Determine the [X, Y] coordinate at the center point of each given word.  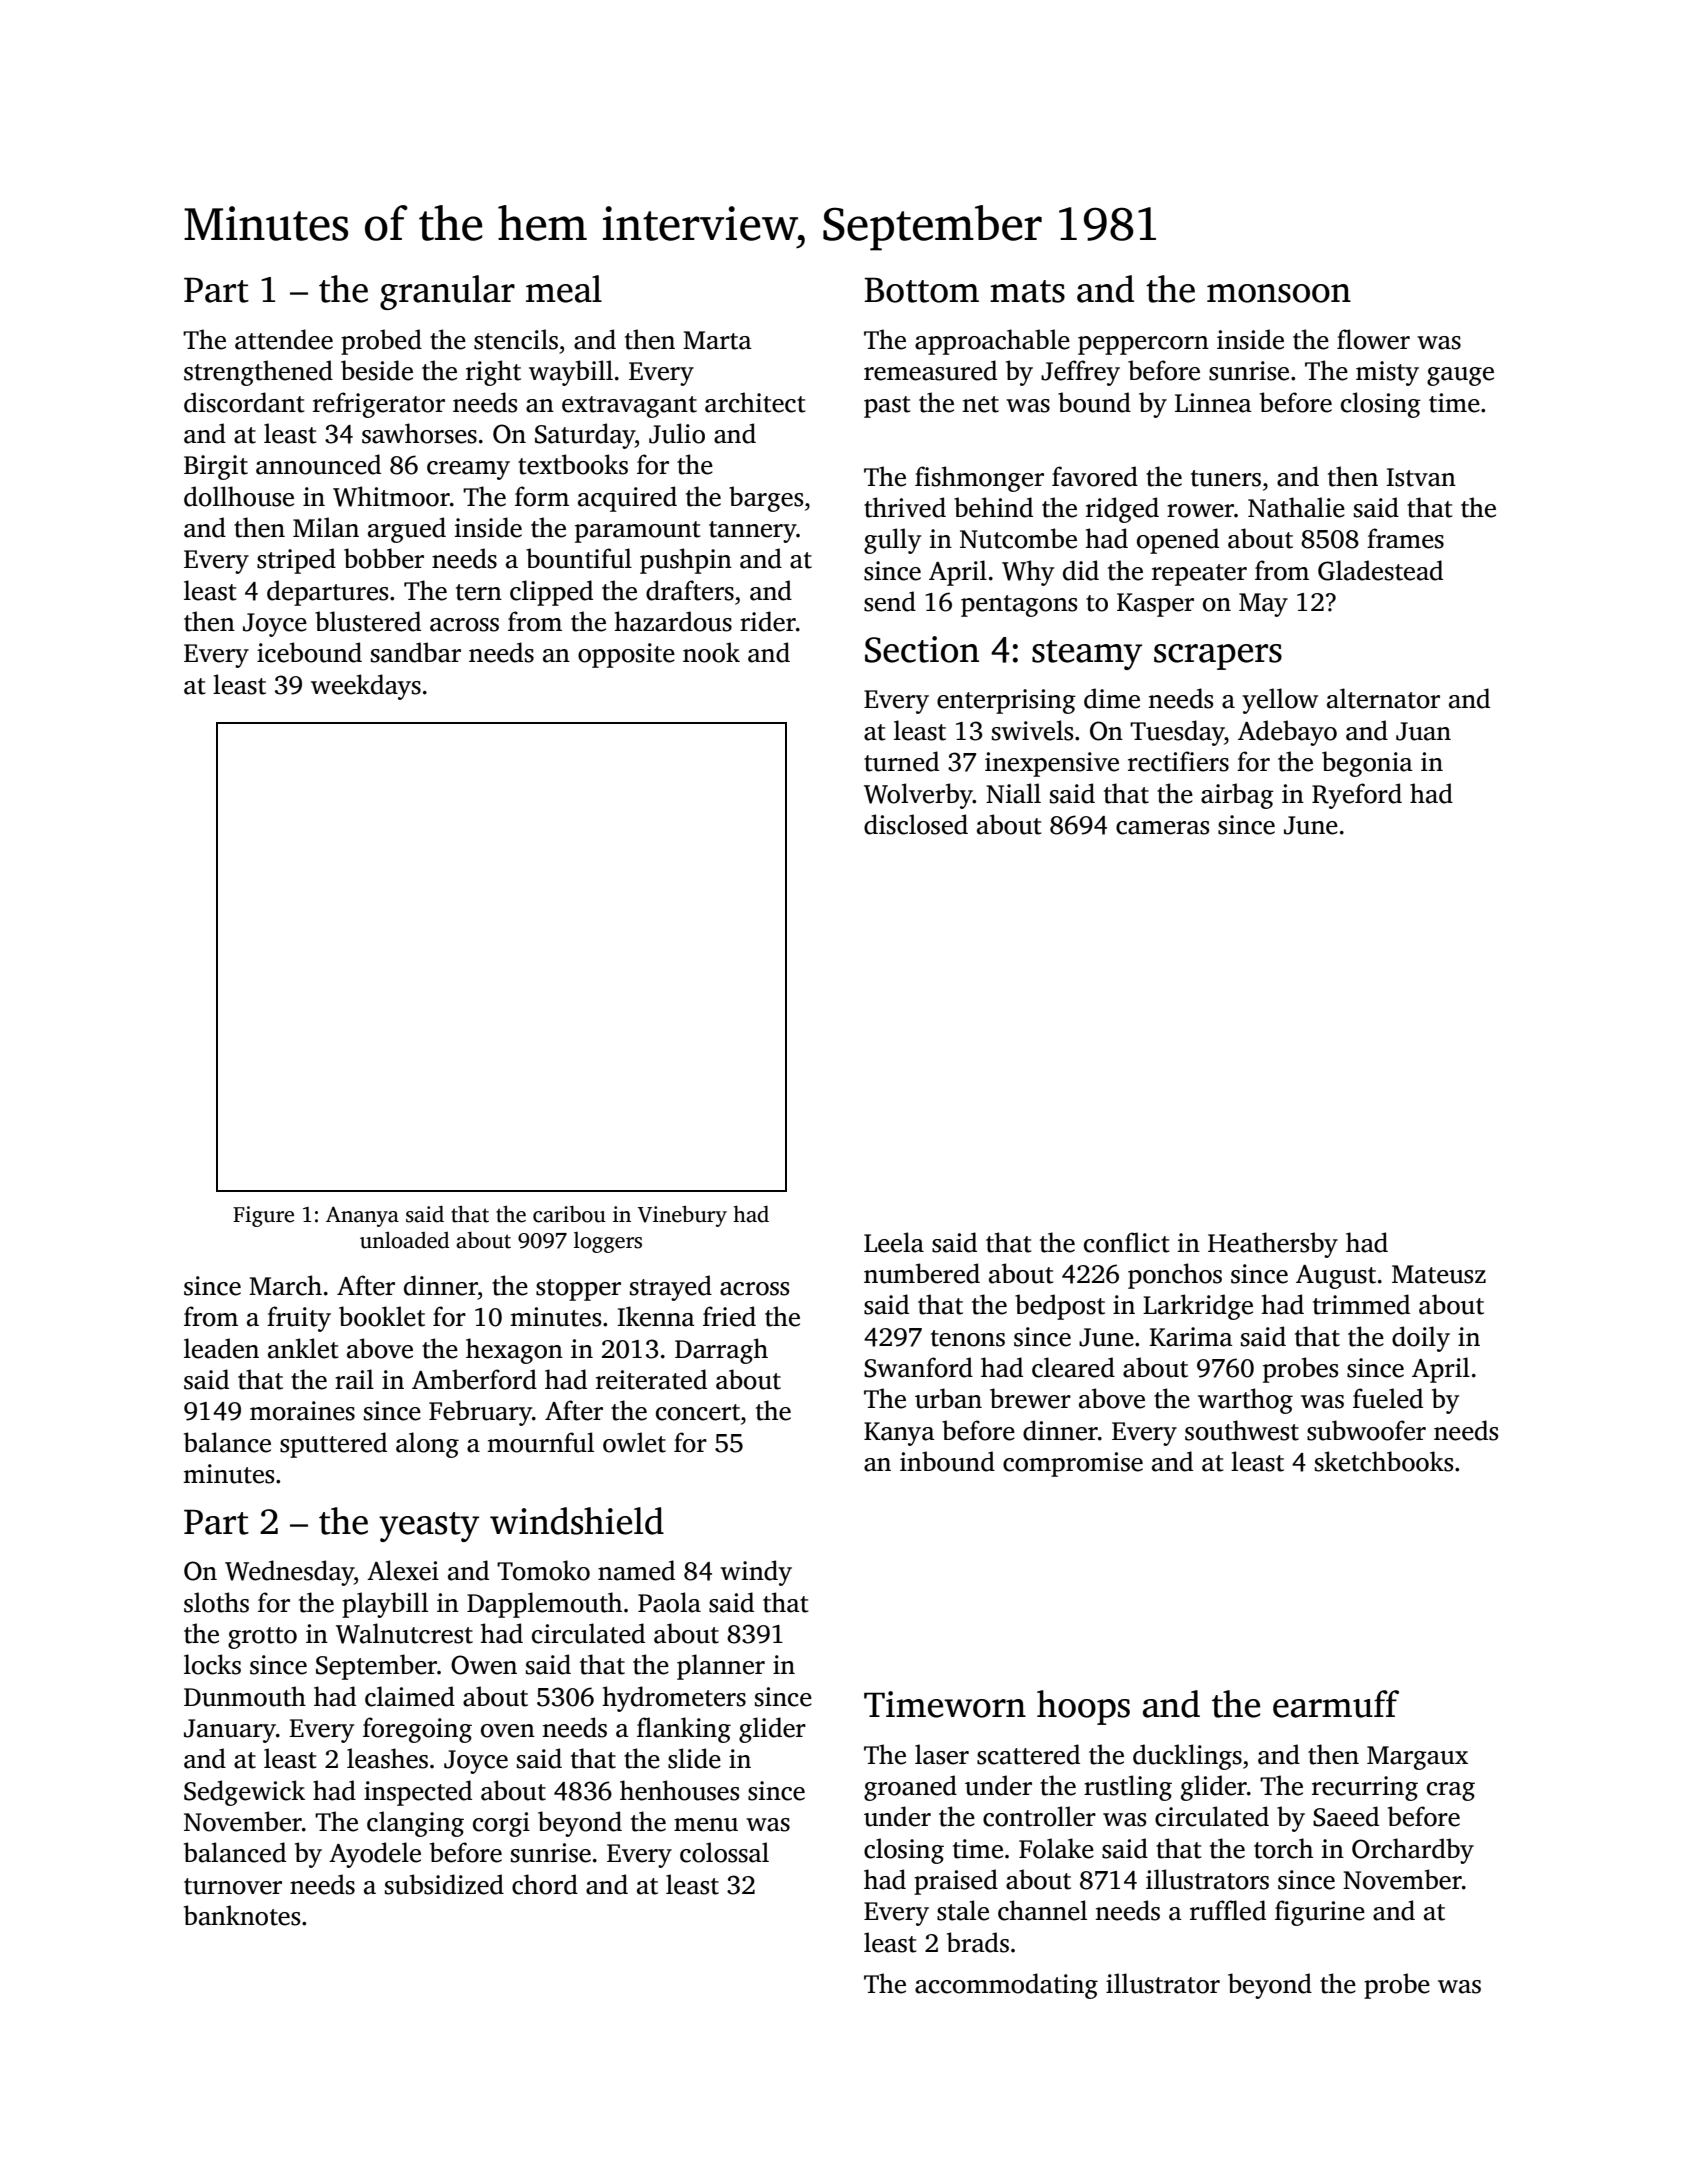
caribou [569, 1214]
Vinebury [682, 1216]
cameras [1162, 828]
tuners [1226, 478]
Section [922, 649]
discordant [244, 402]
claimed [410, 1696]
